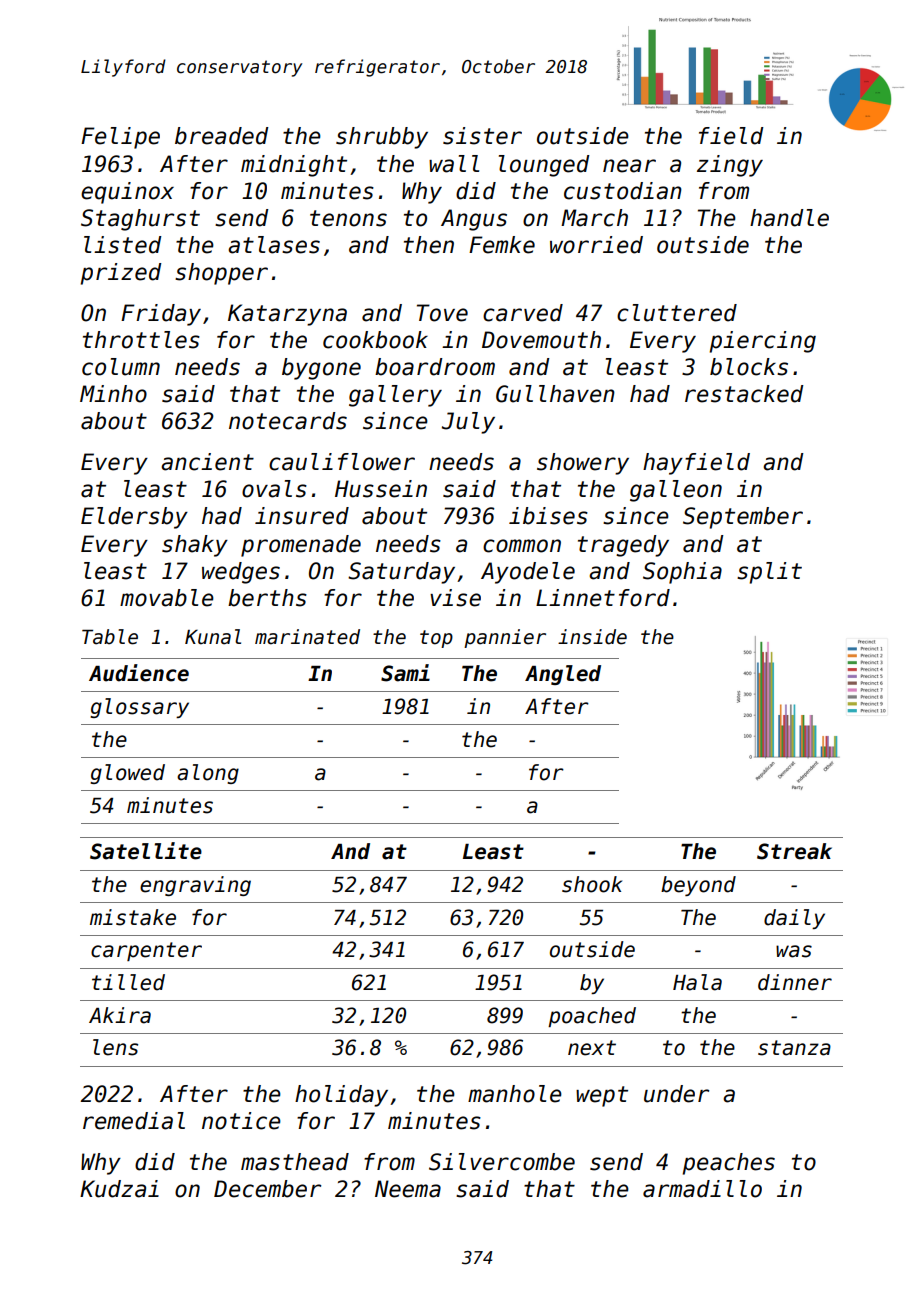 The image size is (924, 1314). What do you see at coordinates (789, 218) in the screenshot?
I see `handle` at bounding box center [789, 218].
